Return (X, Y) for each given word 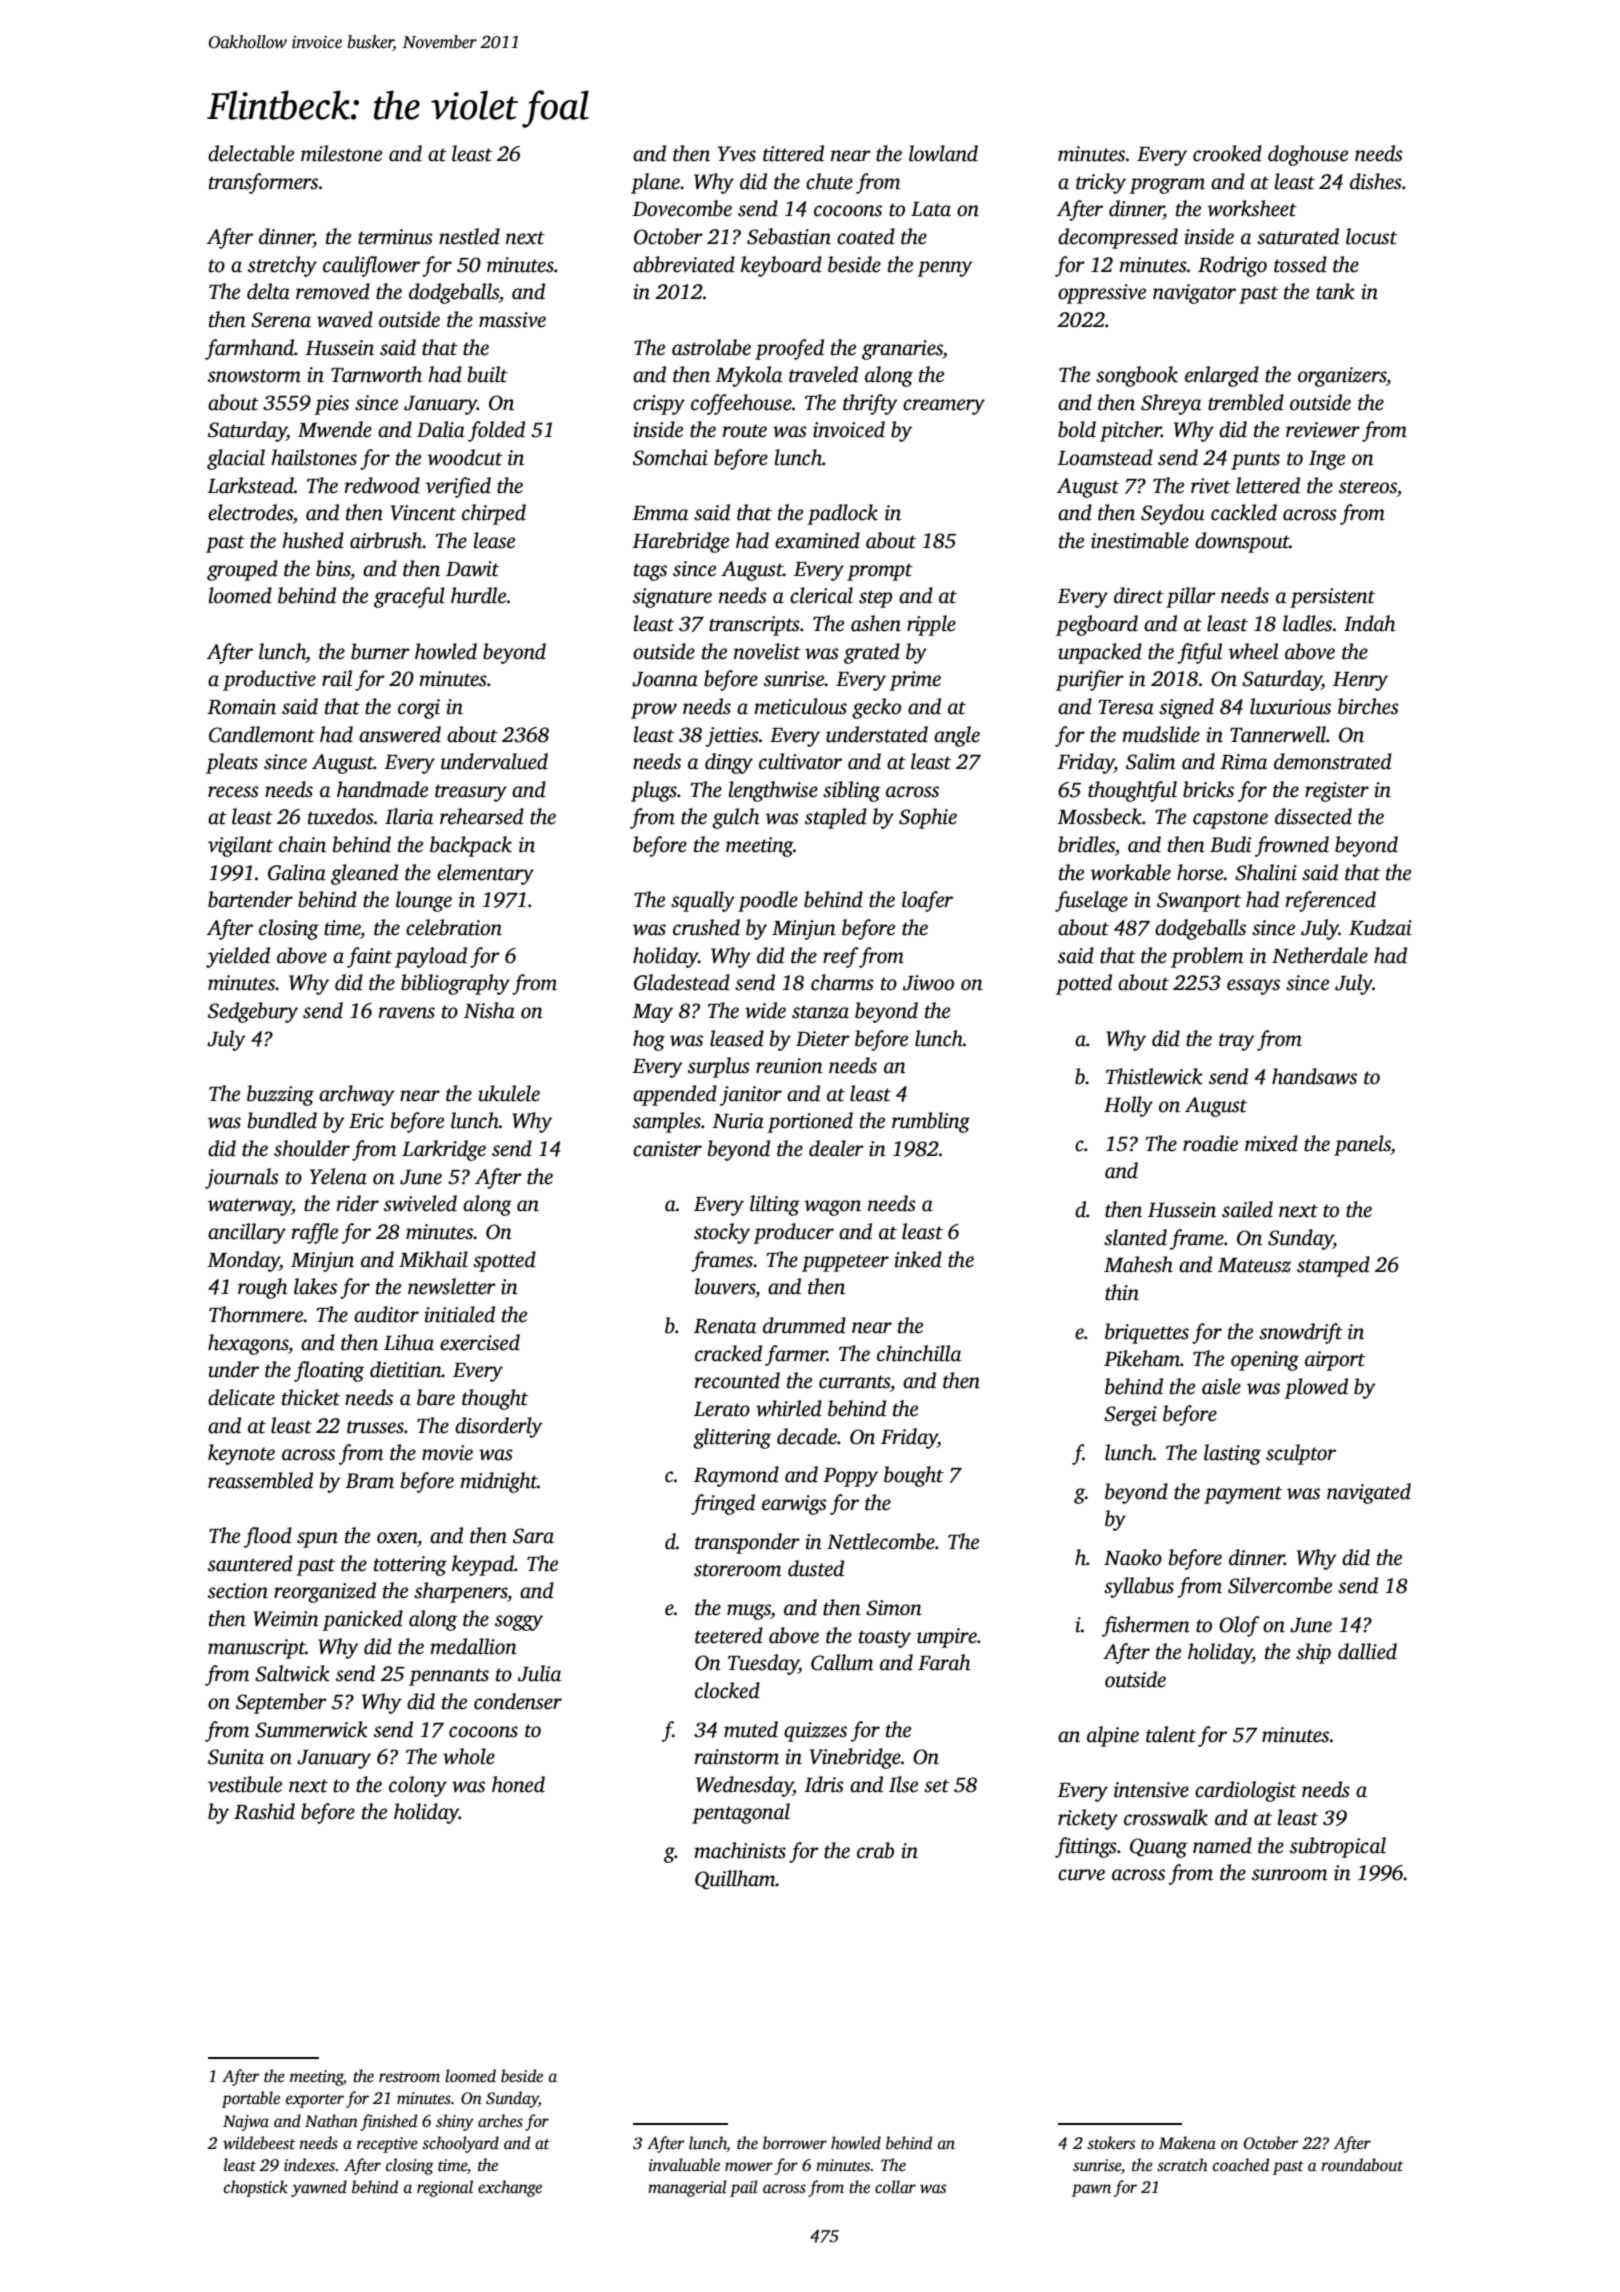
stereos (1368, 487)
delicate (241, 1397)
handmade (382, 789)
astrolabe (711, 347)
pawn (1091, 2190)
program (1167, 186)
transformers (263, 183)
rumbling (931, 1122)
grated (872, 653)
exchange (510, 2188)
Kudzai (1380, 927)
